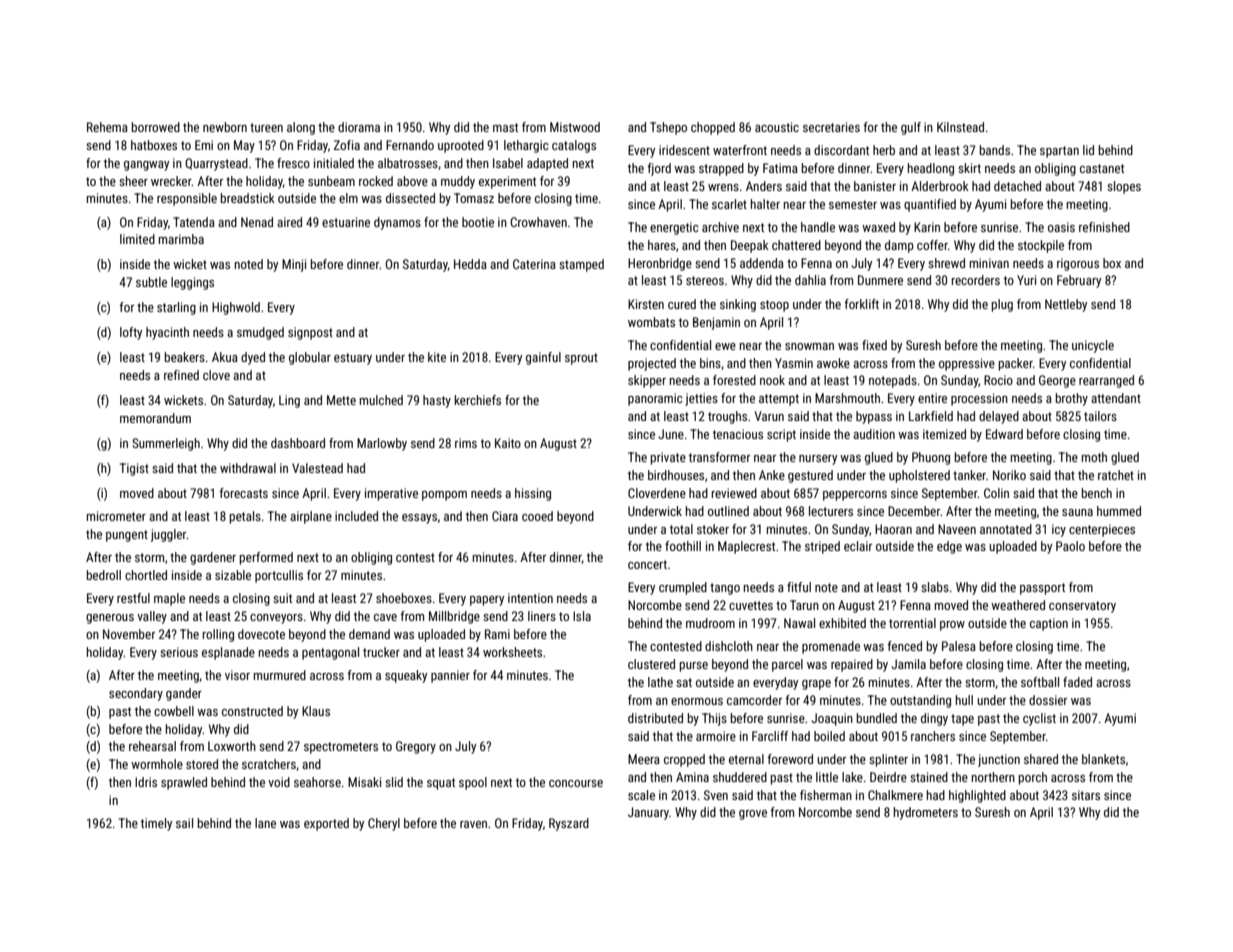 The width and height of the screenshot is (1233, 952). I want to click on caption, so click(1049, 624).
